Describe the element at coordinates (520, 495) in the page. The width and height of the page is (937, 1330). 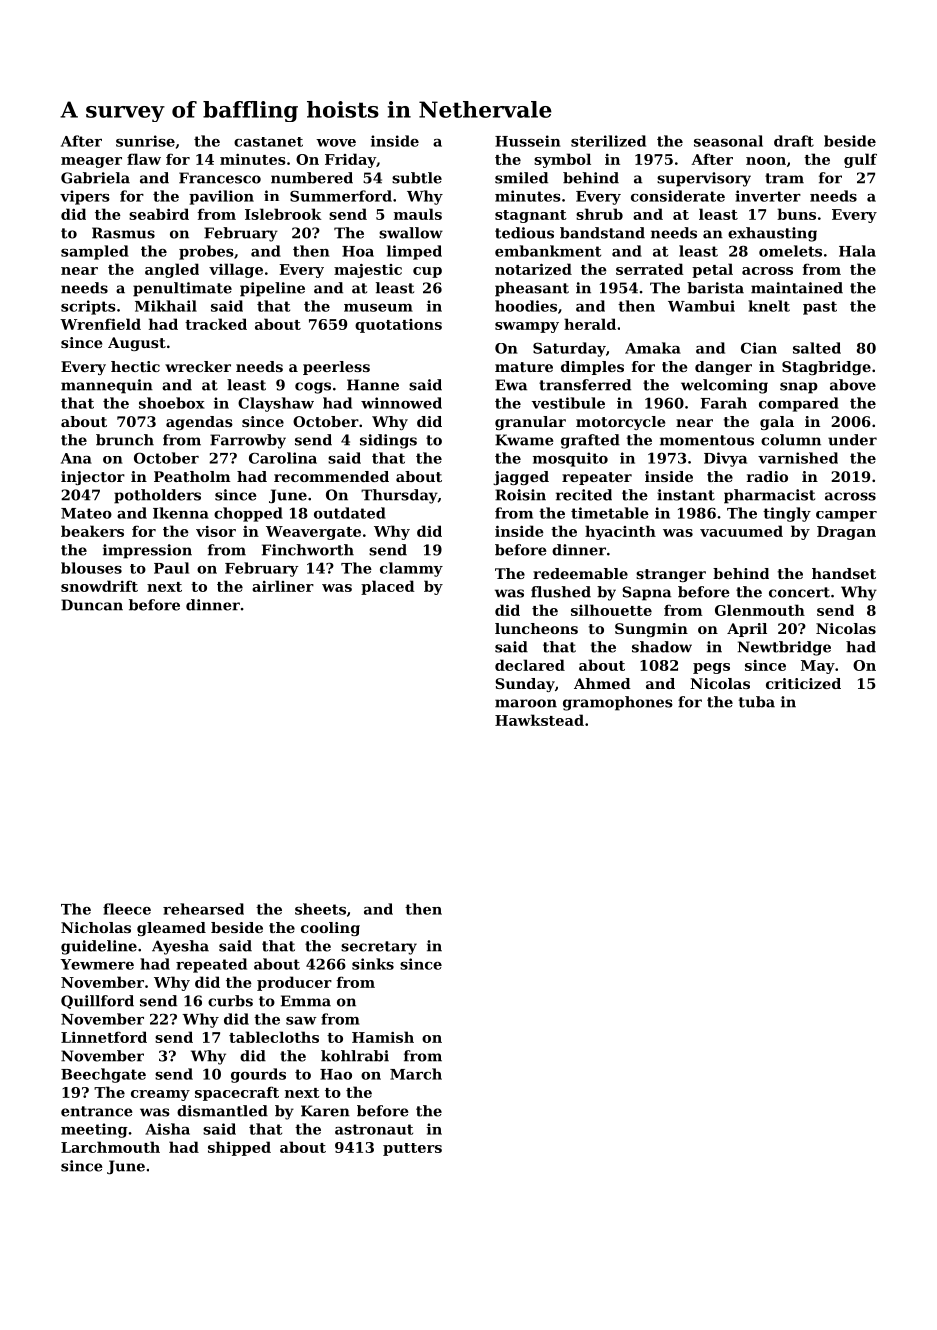
I see `Roisin` at that location.
